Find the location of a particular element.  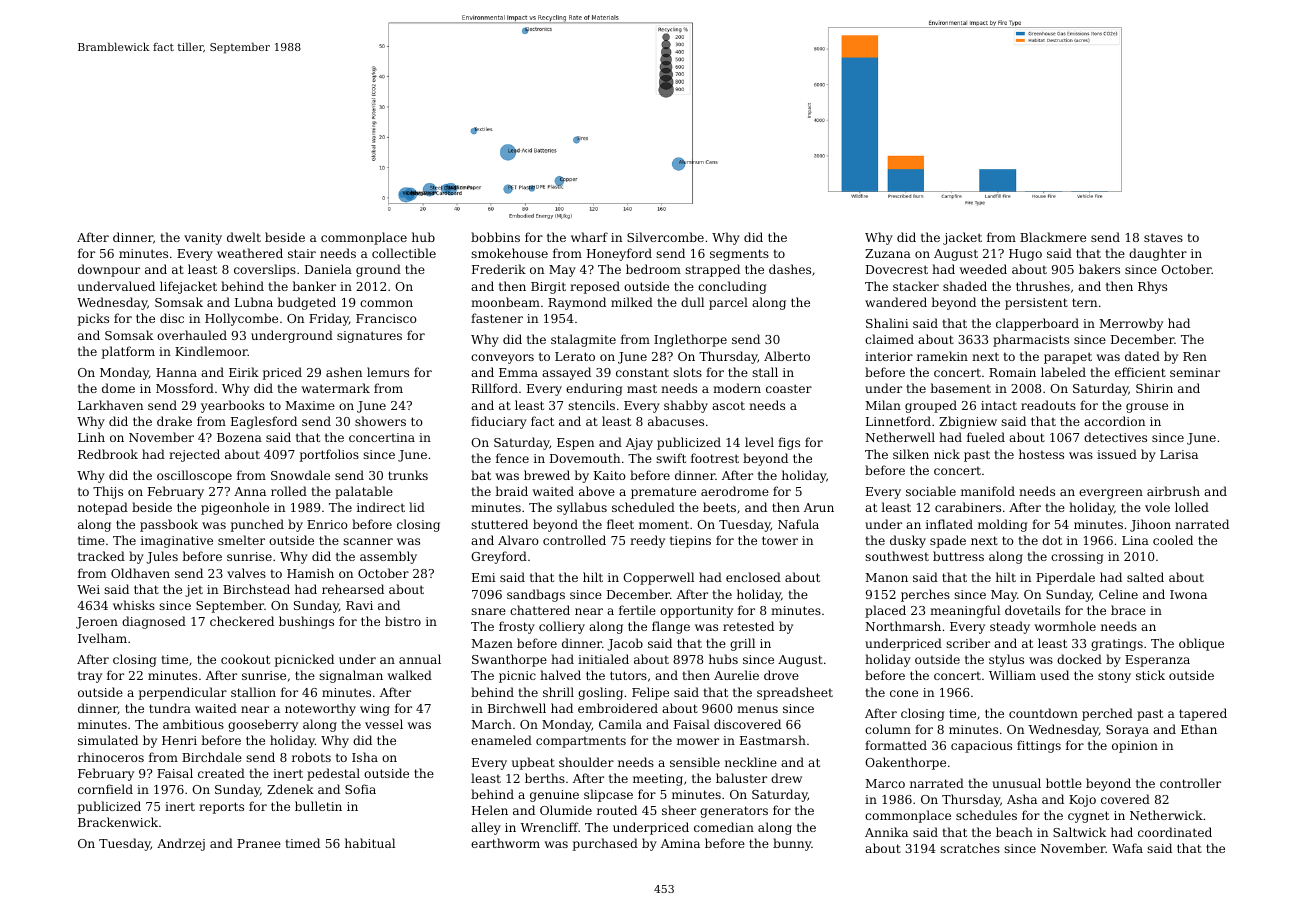

neckline is located at coordinates (751, 762).
